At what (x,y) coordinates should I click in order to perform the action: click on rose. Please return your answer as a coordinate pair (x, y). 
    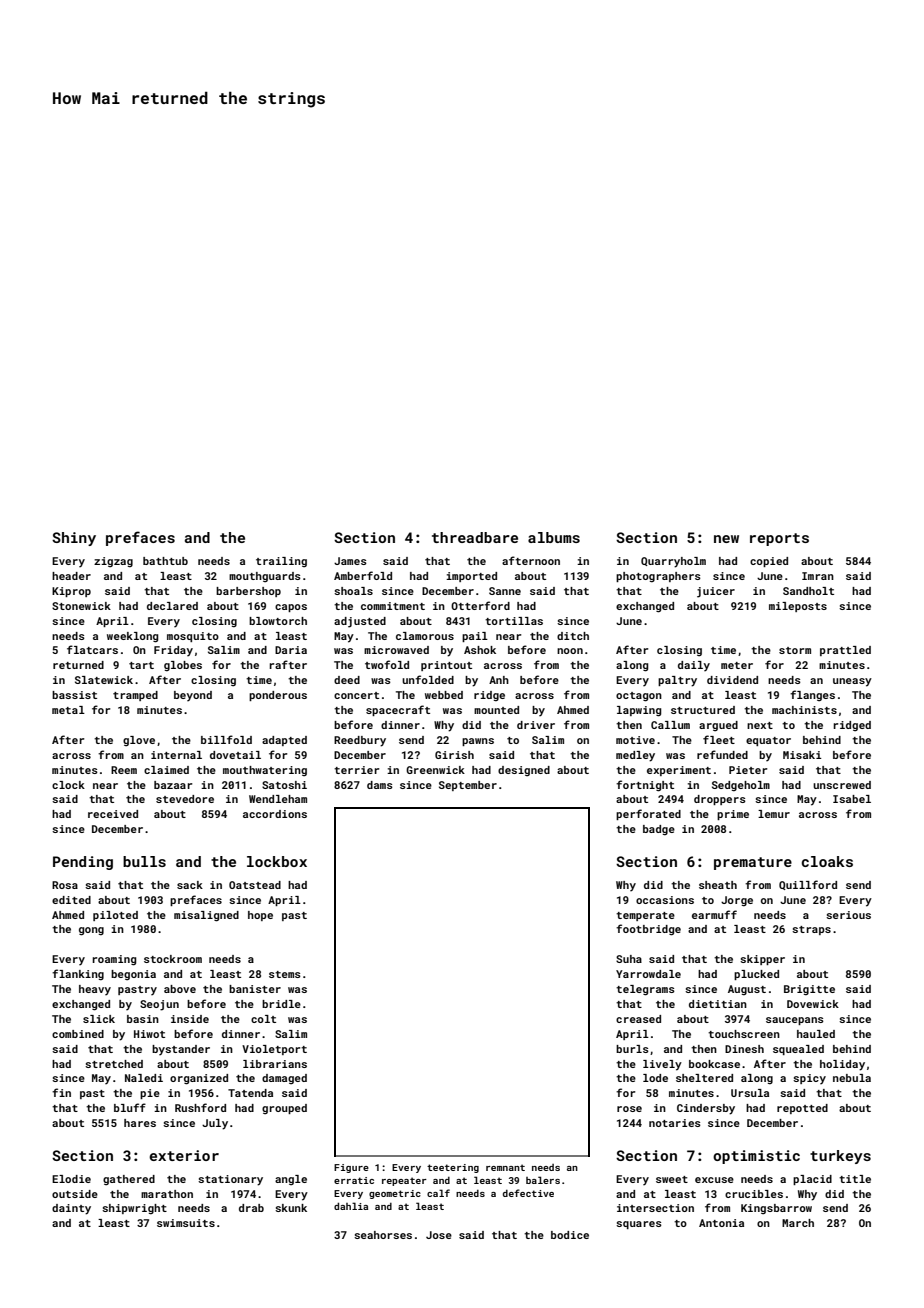
    Looking at the image, I should click on (629, 1109).
